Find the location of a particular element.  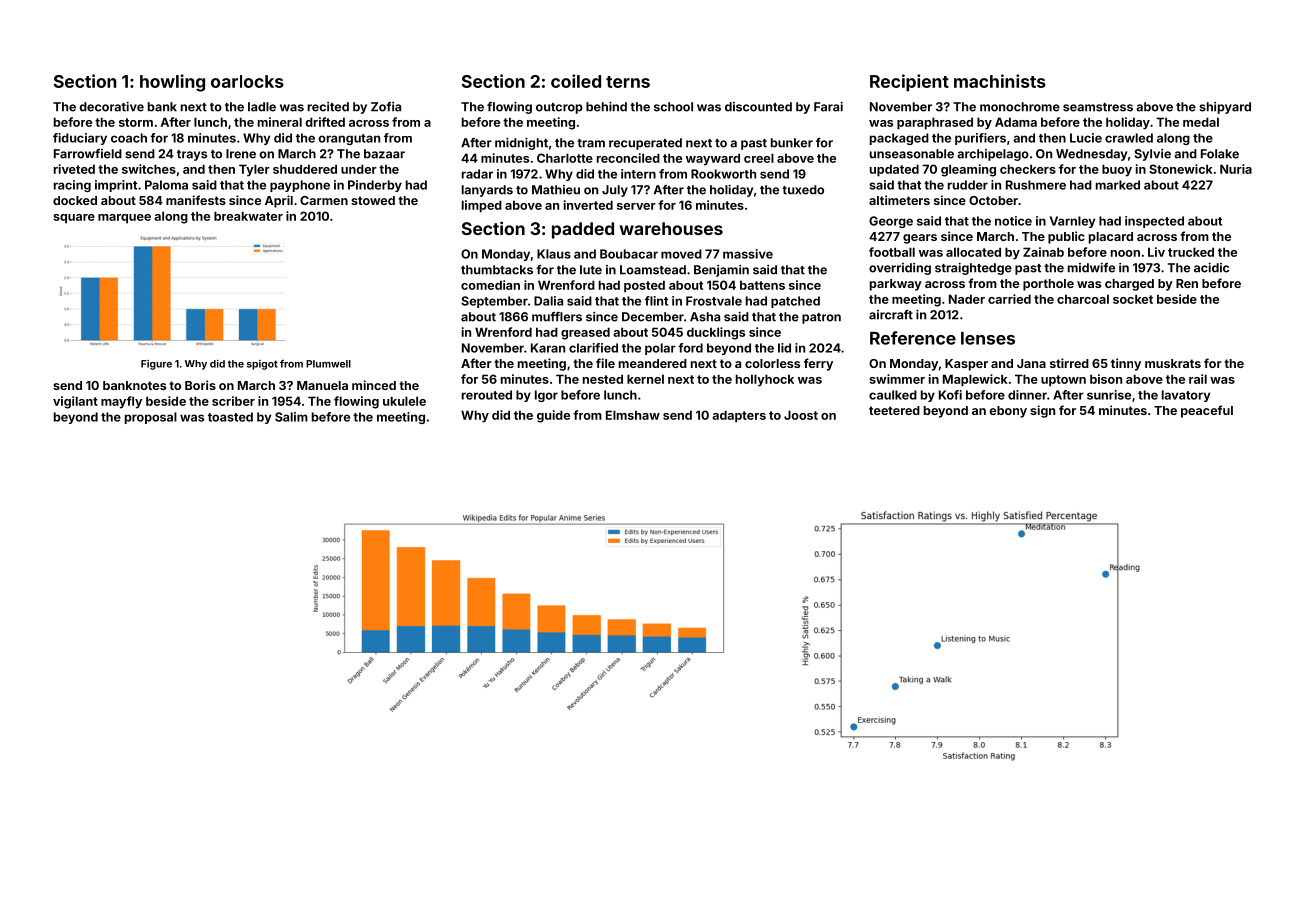

buoy is located at coordinates (1117, 170).
